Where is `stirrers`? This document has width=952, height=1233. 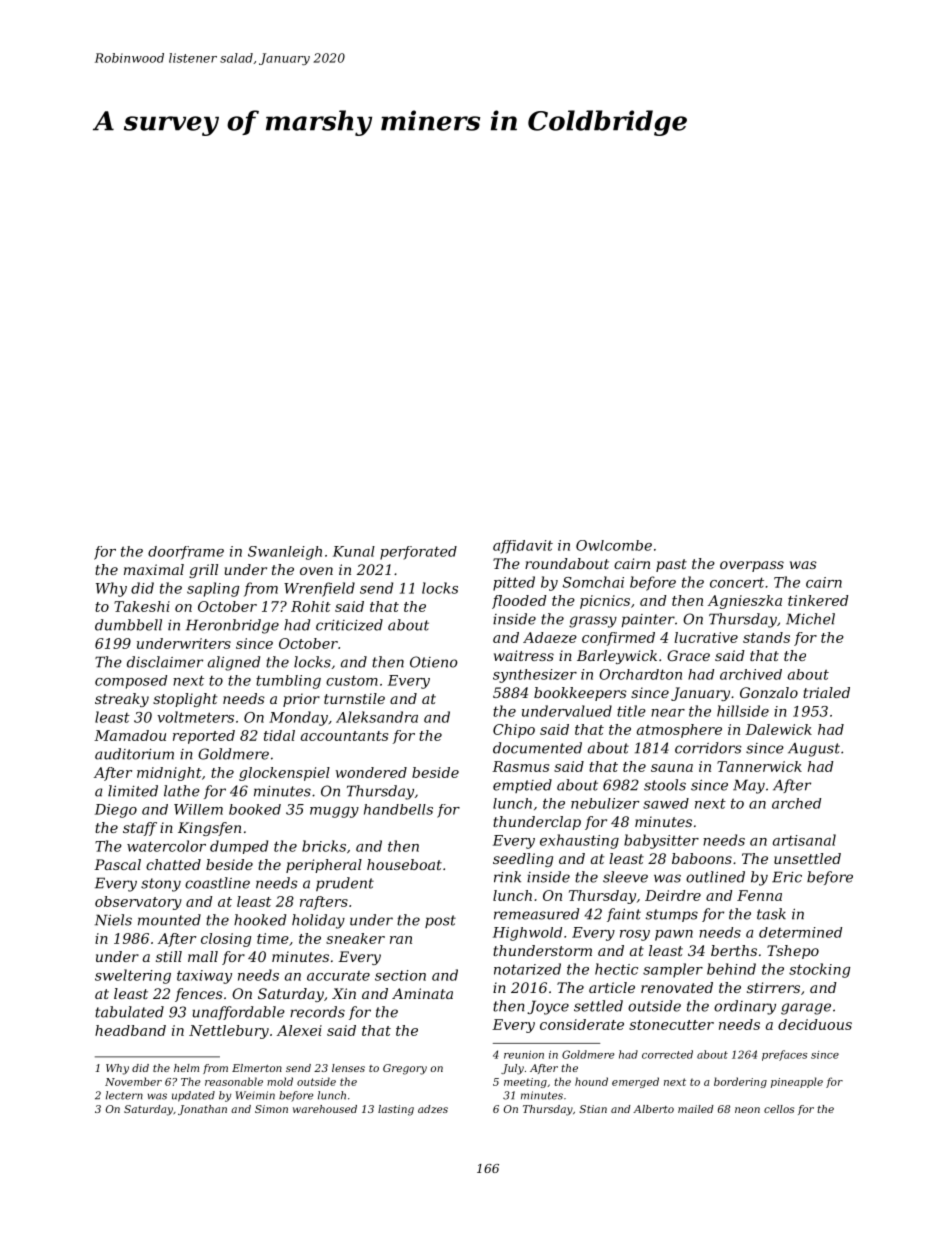
stirrers is located at coordinates (773, 987).
